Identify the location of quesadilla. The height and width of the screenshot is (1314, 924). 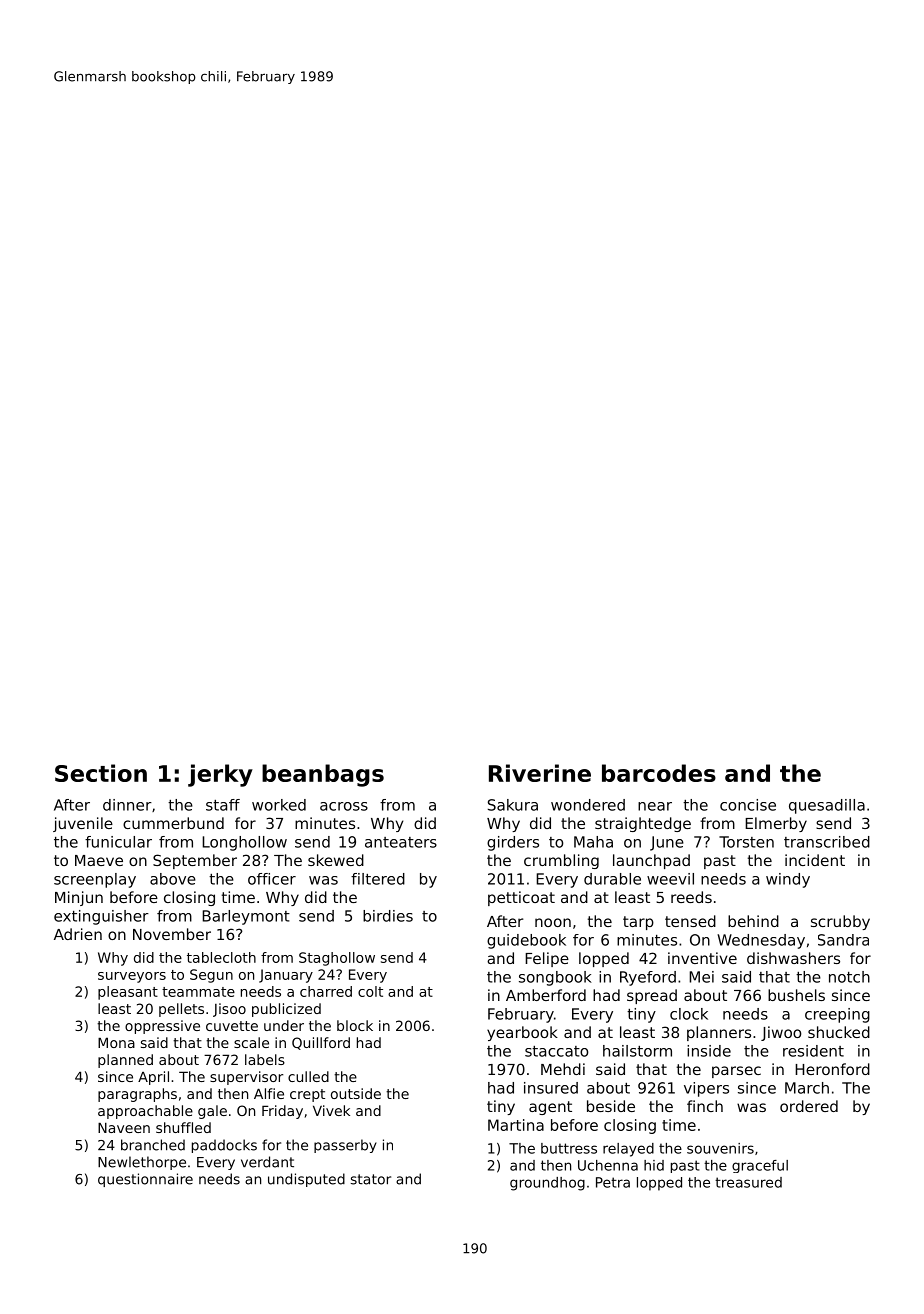
(827, 806).
